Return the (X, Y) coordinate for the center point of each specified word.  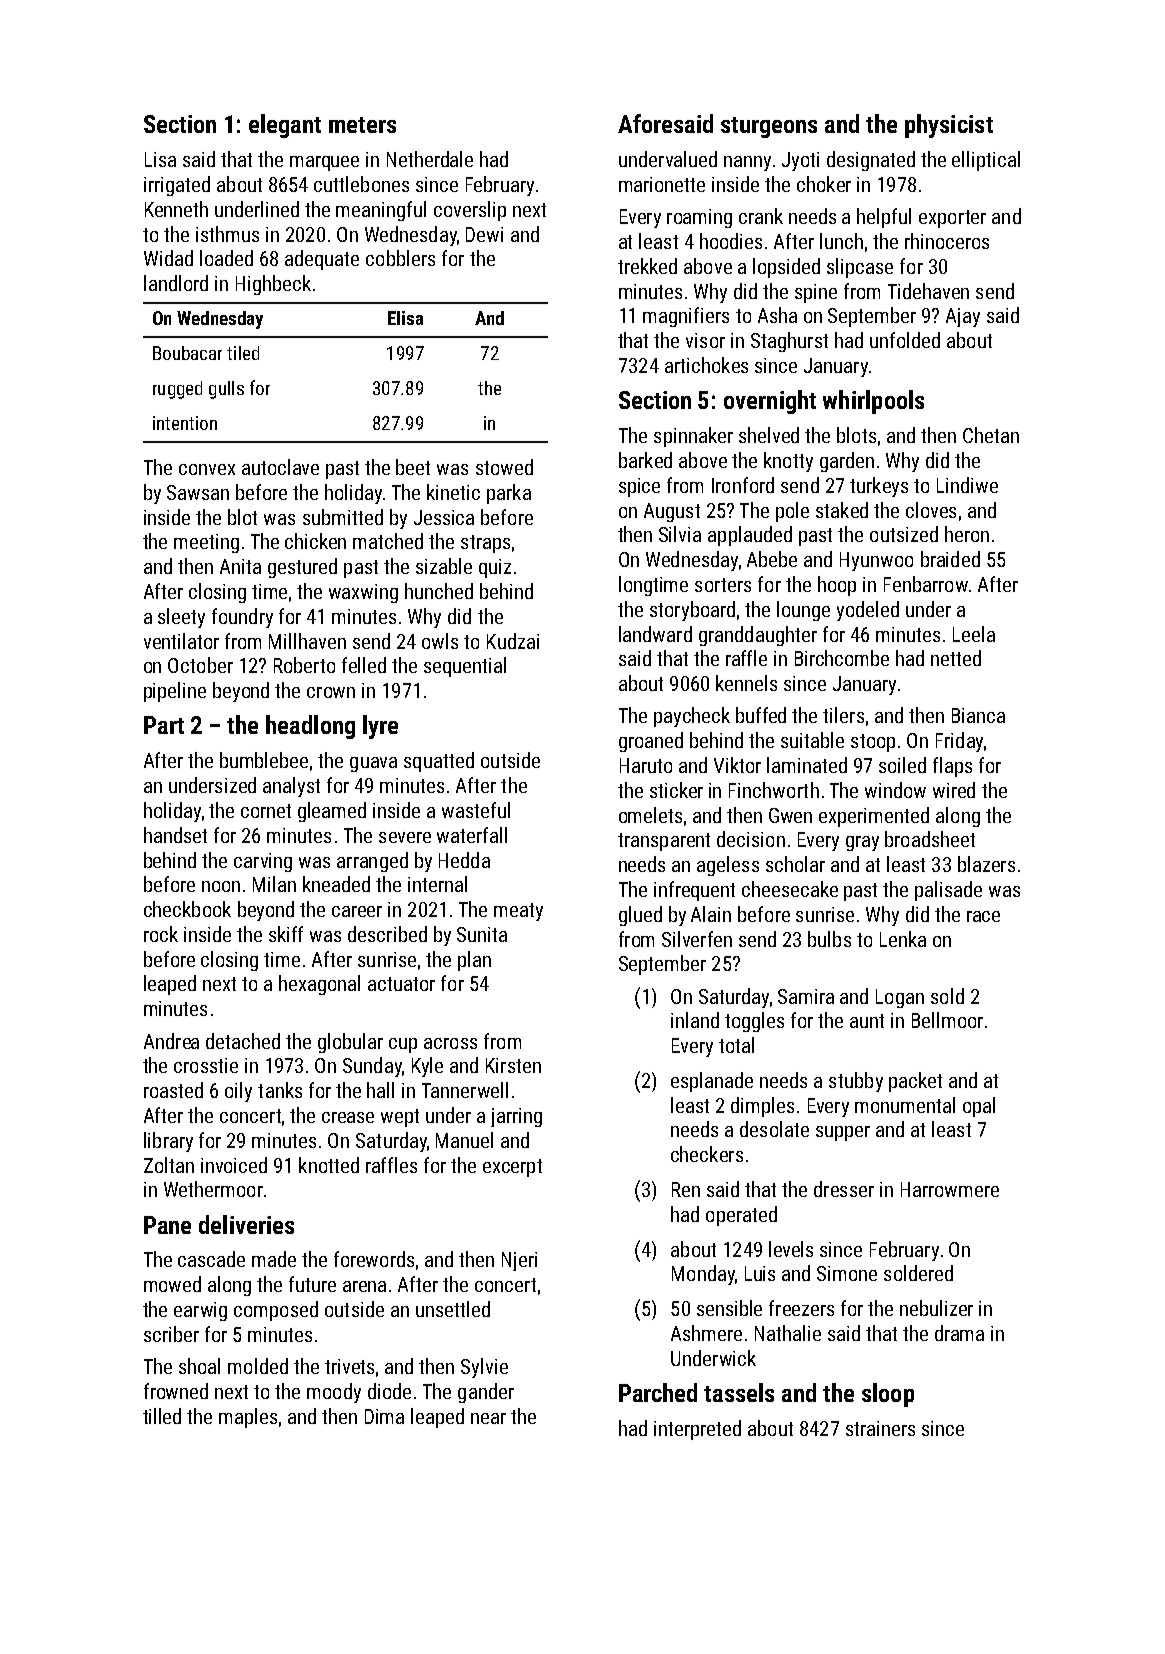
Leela (974, 634)
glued (640, 916)
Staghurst (789, 342)
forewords (374, 1259)
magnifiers (686, 317)
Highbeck (273, 285)
